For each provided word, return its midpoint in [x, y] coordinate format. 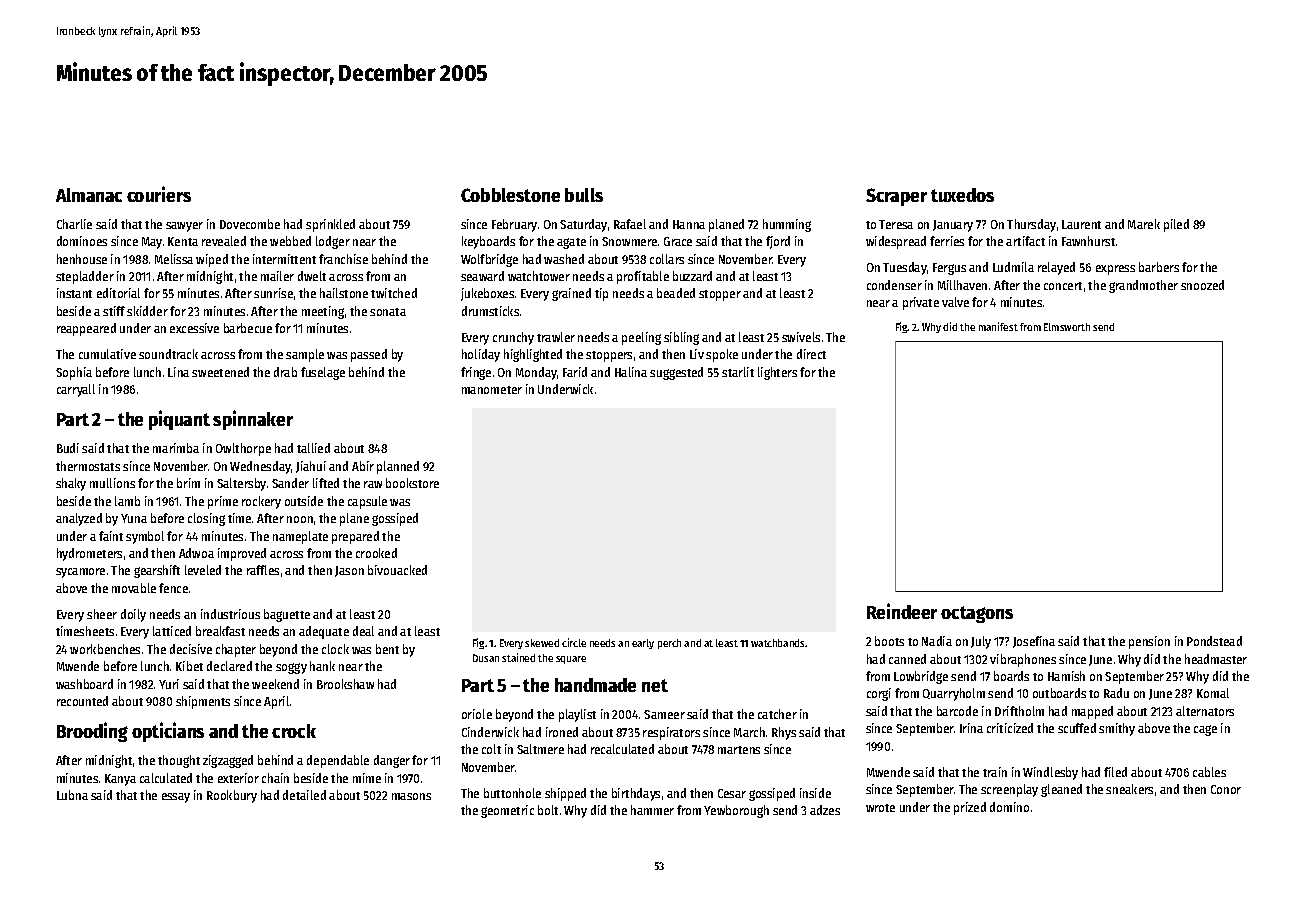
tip [601, 294]
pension [1149, 642]
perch [669, 644]
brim [188, 483]
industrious [230, 614]
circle [574, 642]
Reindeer [902, 611]
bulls [584, 195]
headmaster [1216, 659]
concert [1063, 286]
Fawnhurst [1088, 241]
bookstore [412, 483]
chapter [236, 650]
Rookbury [232, 796]
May [152, 243]
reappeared [86, 329]
